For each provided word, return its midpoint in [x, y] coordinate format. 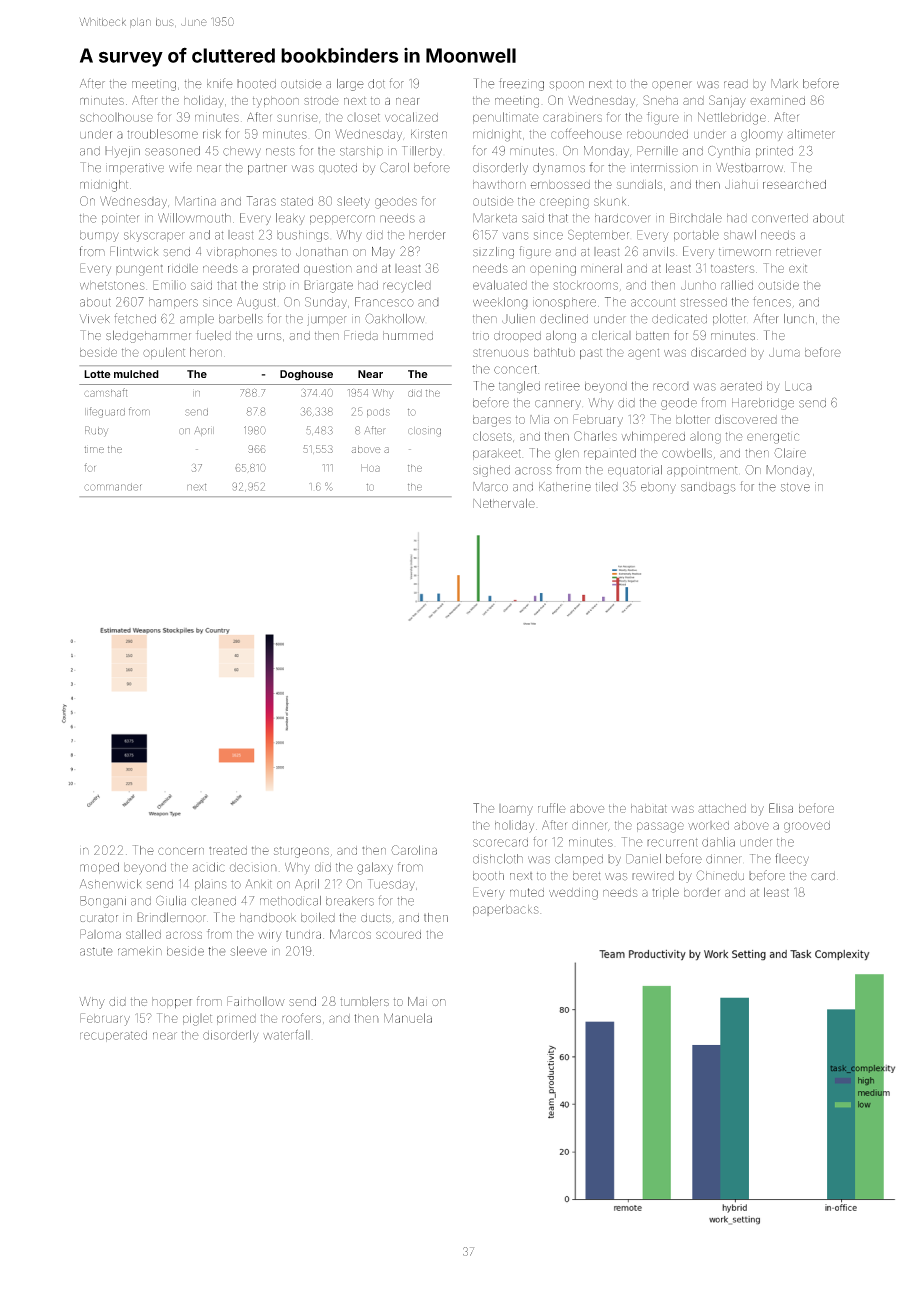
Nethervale [504, 503]
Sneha [660, 100]
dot [376, 84]
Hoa [370, 468]
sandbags [708, 488]
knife [219, 83]
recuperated [113, 1036]
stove [795, 487]
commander [113, 487]
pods [378, 412]
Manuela [408, 1018]
